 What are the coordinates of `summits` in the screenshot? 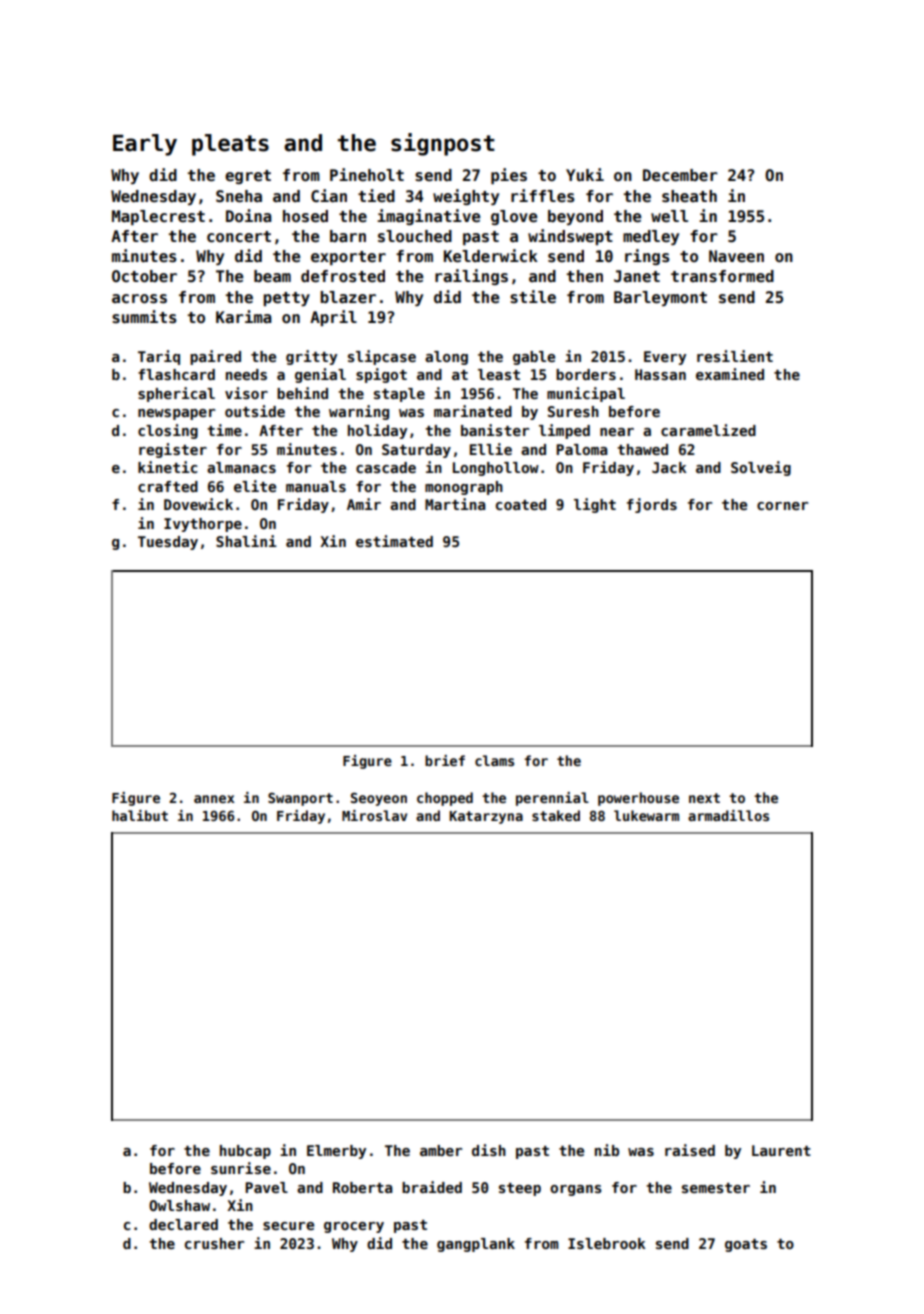 It's located at (144, 317).
